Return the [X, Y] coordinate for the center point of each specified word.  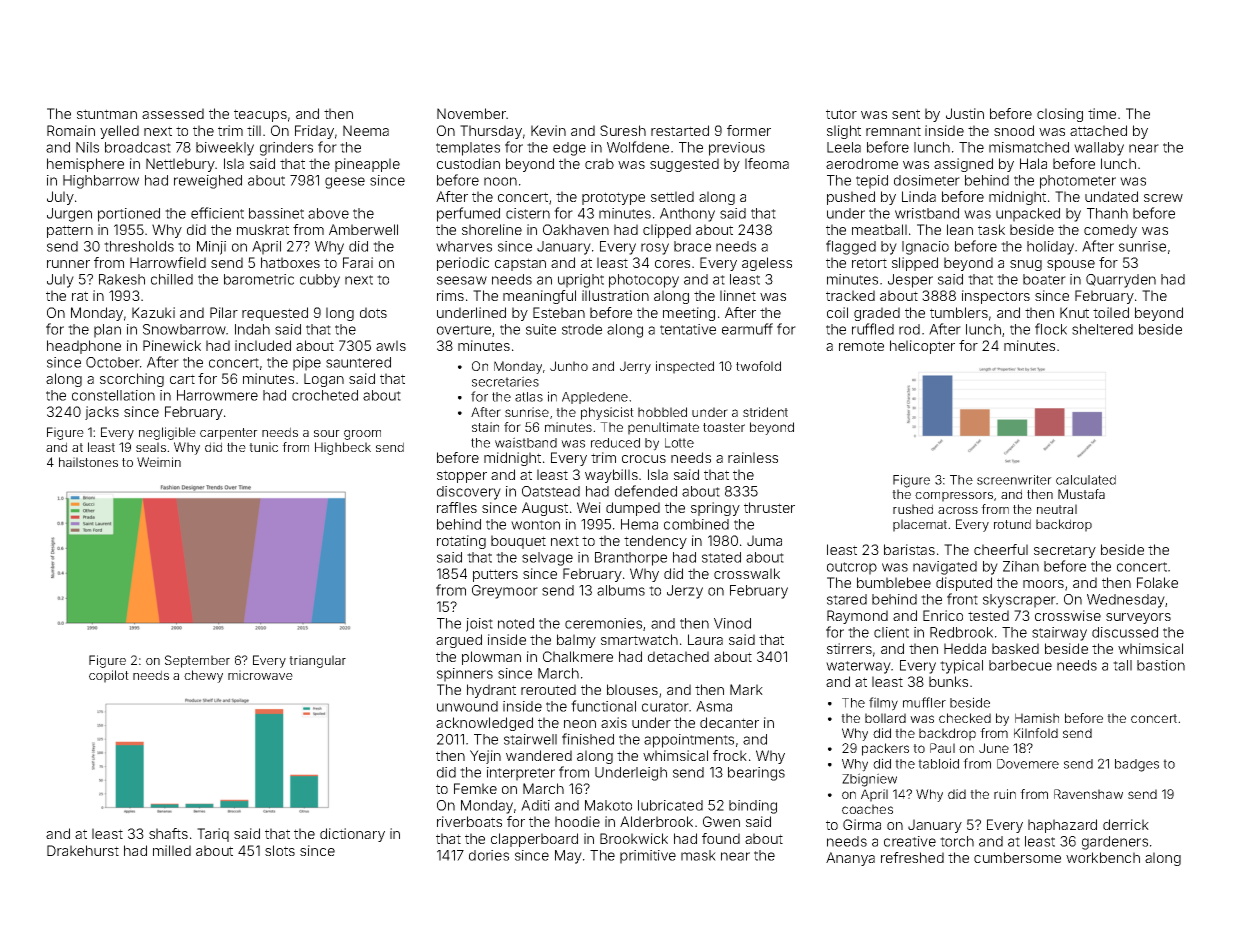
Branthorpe [631, 559]
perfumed [468, 214]
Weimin [159, 462]
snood [1014, 130]
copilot [109, 676]
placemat [920, 525]
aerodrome [862, 163]
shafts [168, 833]
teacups [260, 115]
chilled [172, 279]
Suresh [623, 130]
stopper [462, 476]
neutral [1057, 509]
